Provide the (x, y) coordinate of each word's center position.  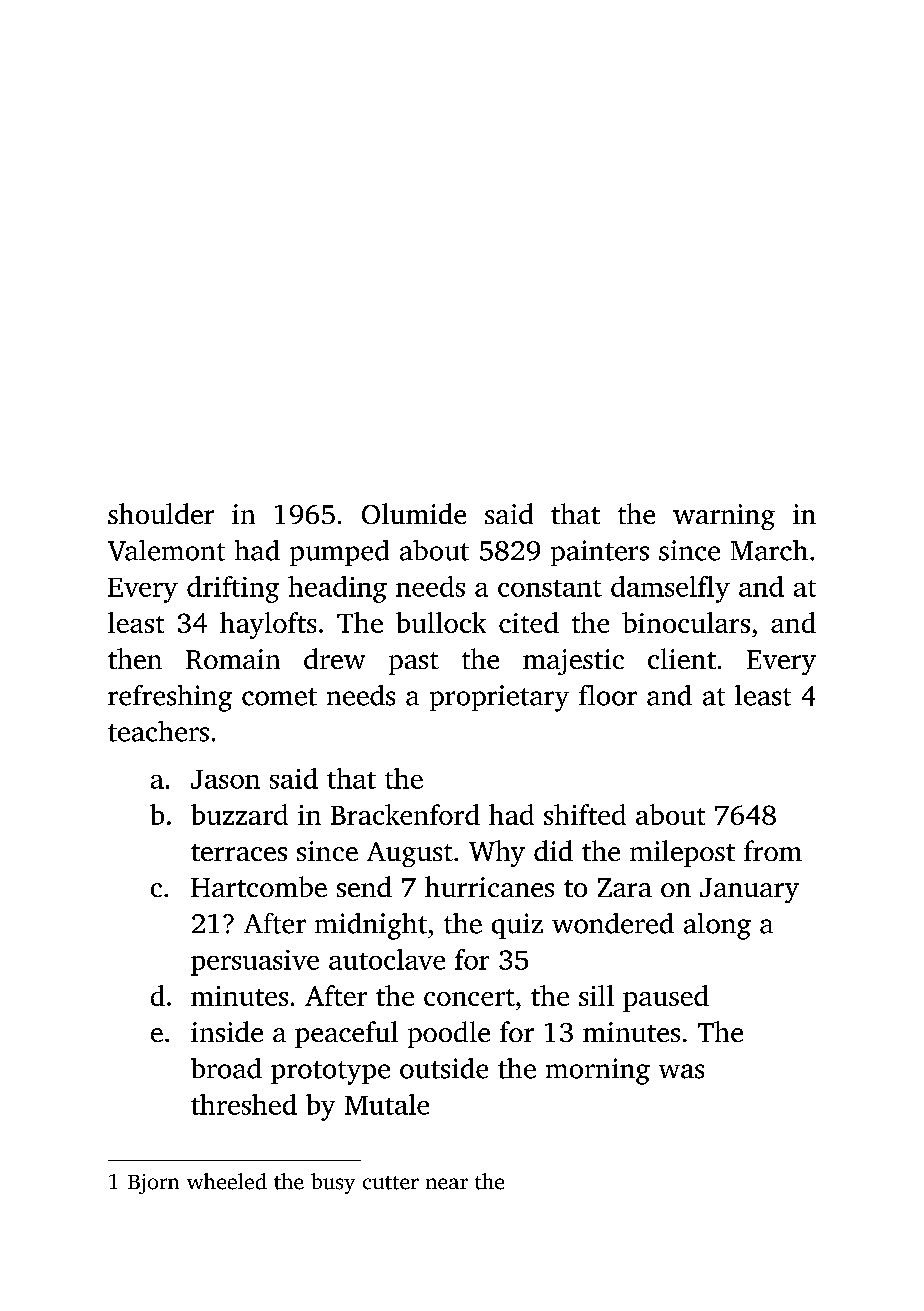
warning (724, 517)
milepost (682, 853)
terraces (239, 852)
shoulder (161, 513)
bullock (441, 622)
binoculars (686, 622)
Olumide (414, 513)
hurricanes (489, 886)
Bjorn (153, 1184)
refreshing (170, 698)
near (447, 1184)
